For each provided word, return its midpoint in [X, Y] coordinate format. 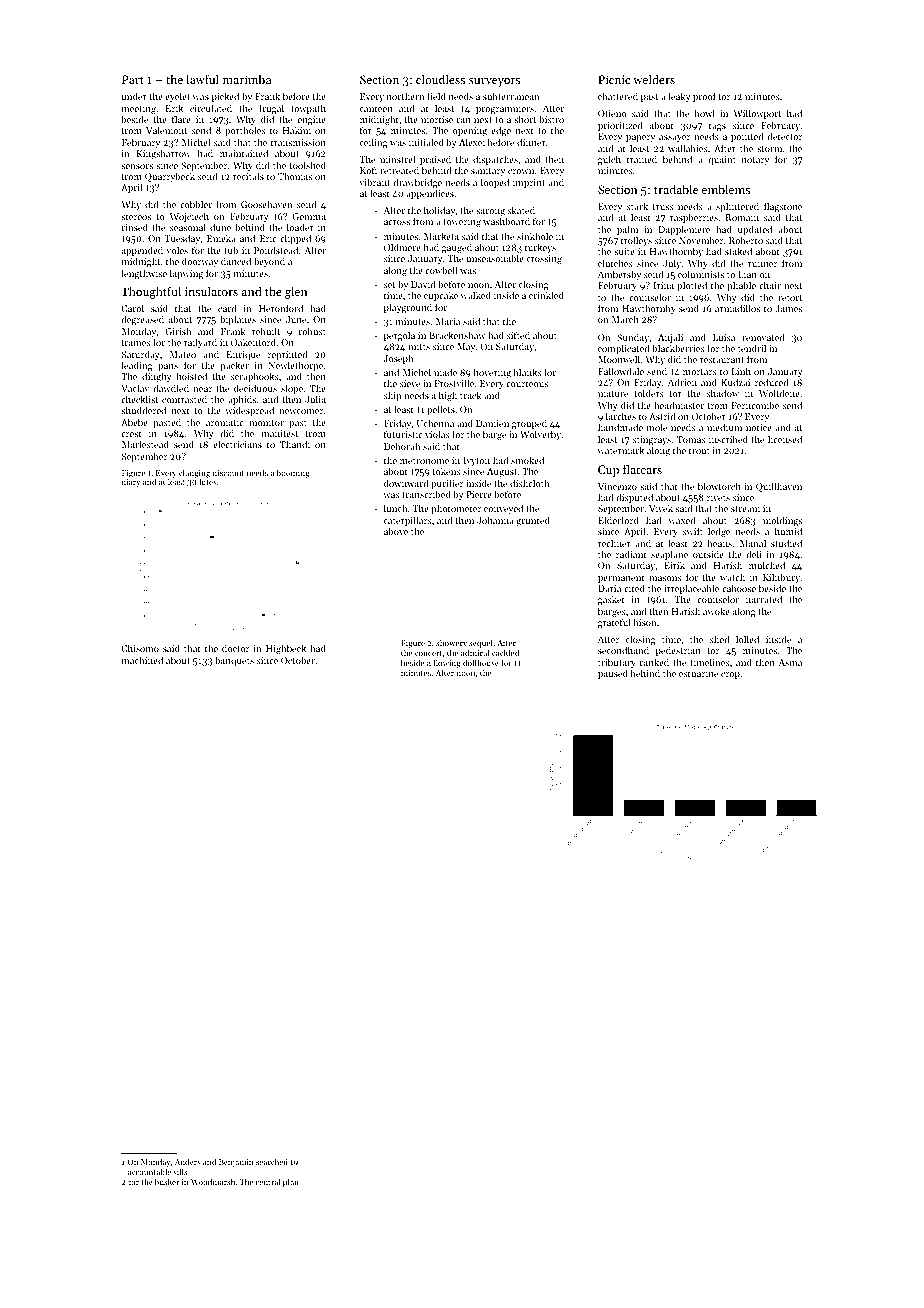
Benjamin [236, 1163]
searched [272, 1161]
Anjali [670, 338]
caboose [739, 588]
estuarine [698, 673]
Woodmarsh [213, 1181]
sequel [481, 643]
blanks [528, 372]
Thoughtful [151, 292]
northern [405, 96]
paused [613, 674]
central [268, 1181]
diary [130, 483]
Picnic [614, 79]
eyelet [177, 97]
